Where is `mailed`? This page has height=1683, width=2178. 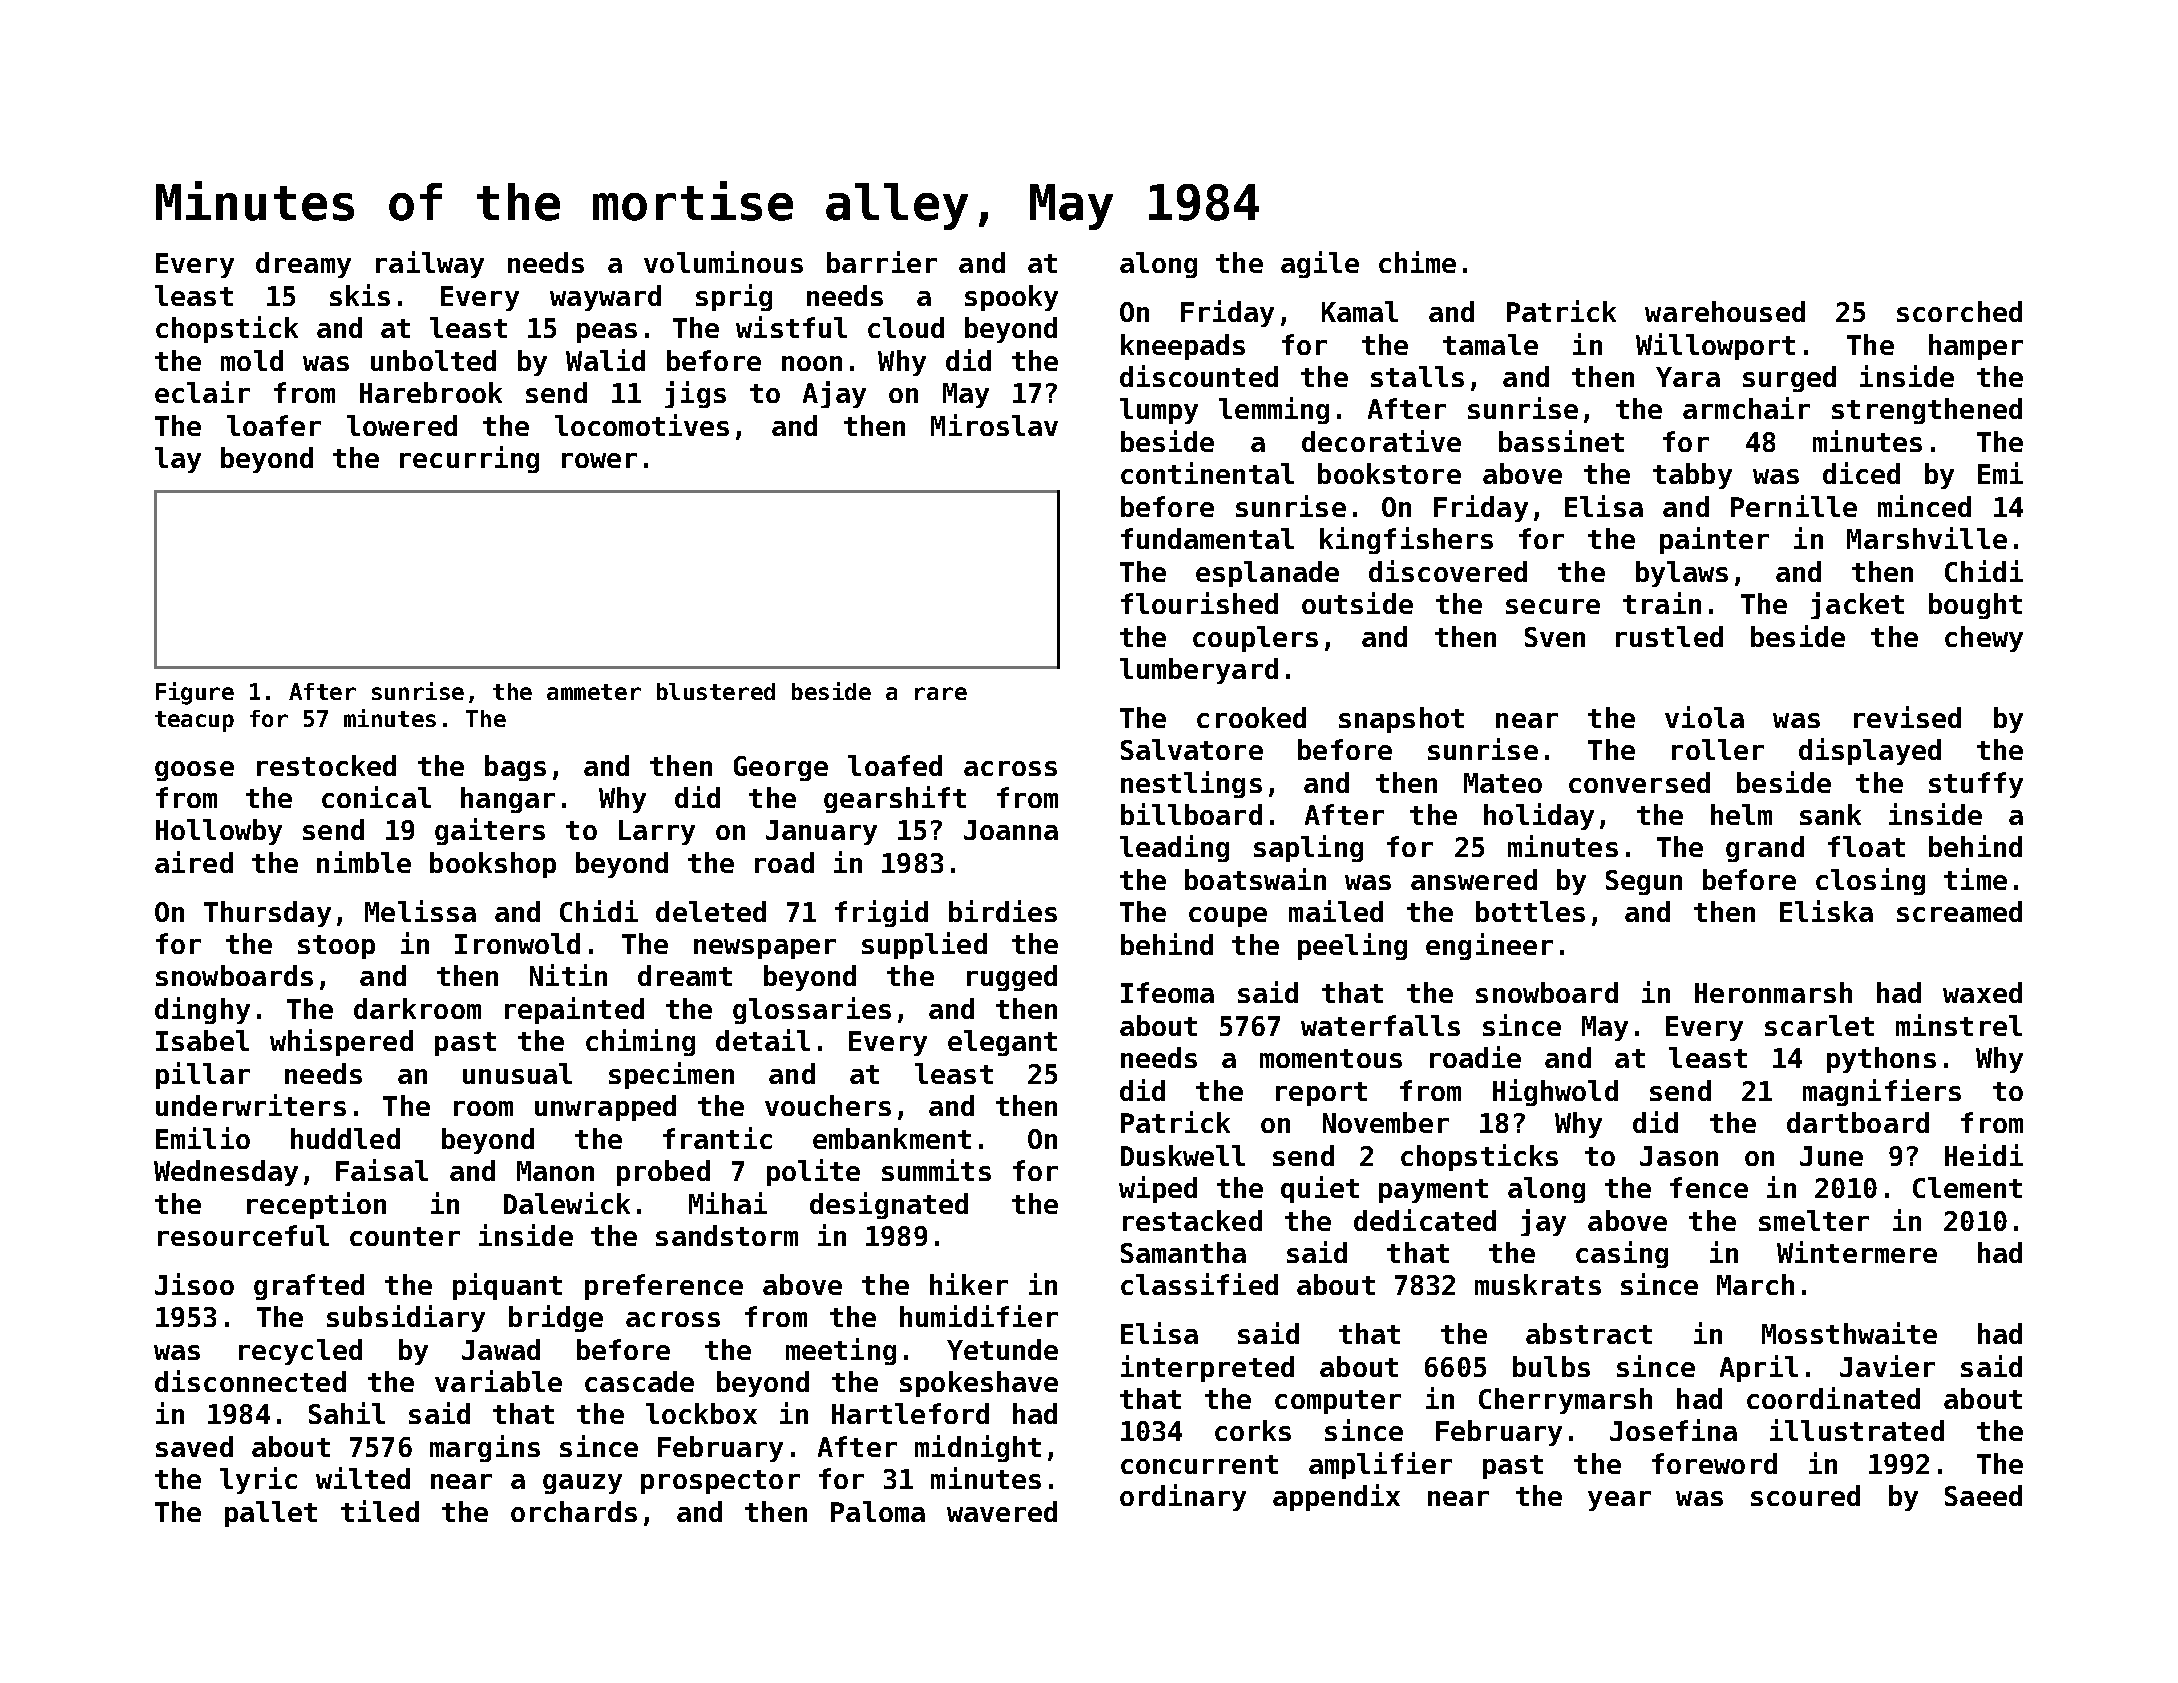
mailed is located at coordinates (1336, 911).
